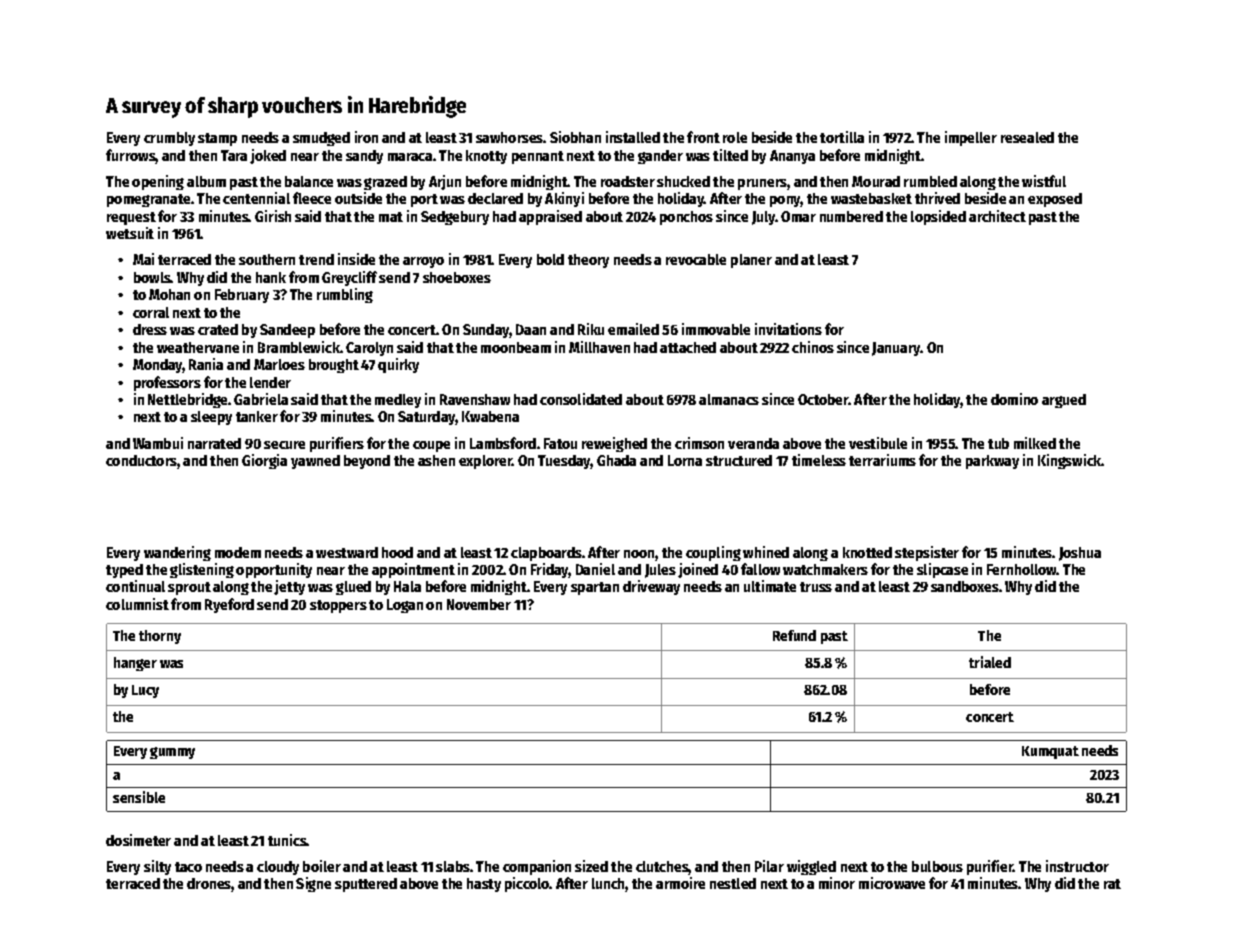 This screenshot has width=1233, height=952. I want to click on silty, so click(157, 867).
